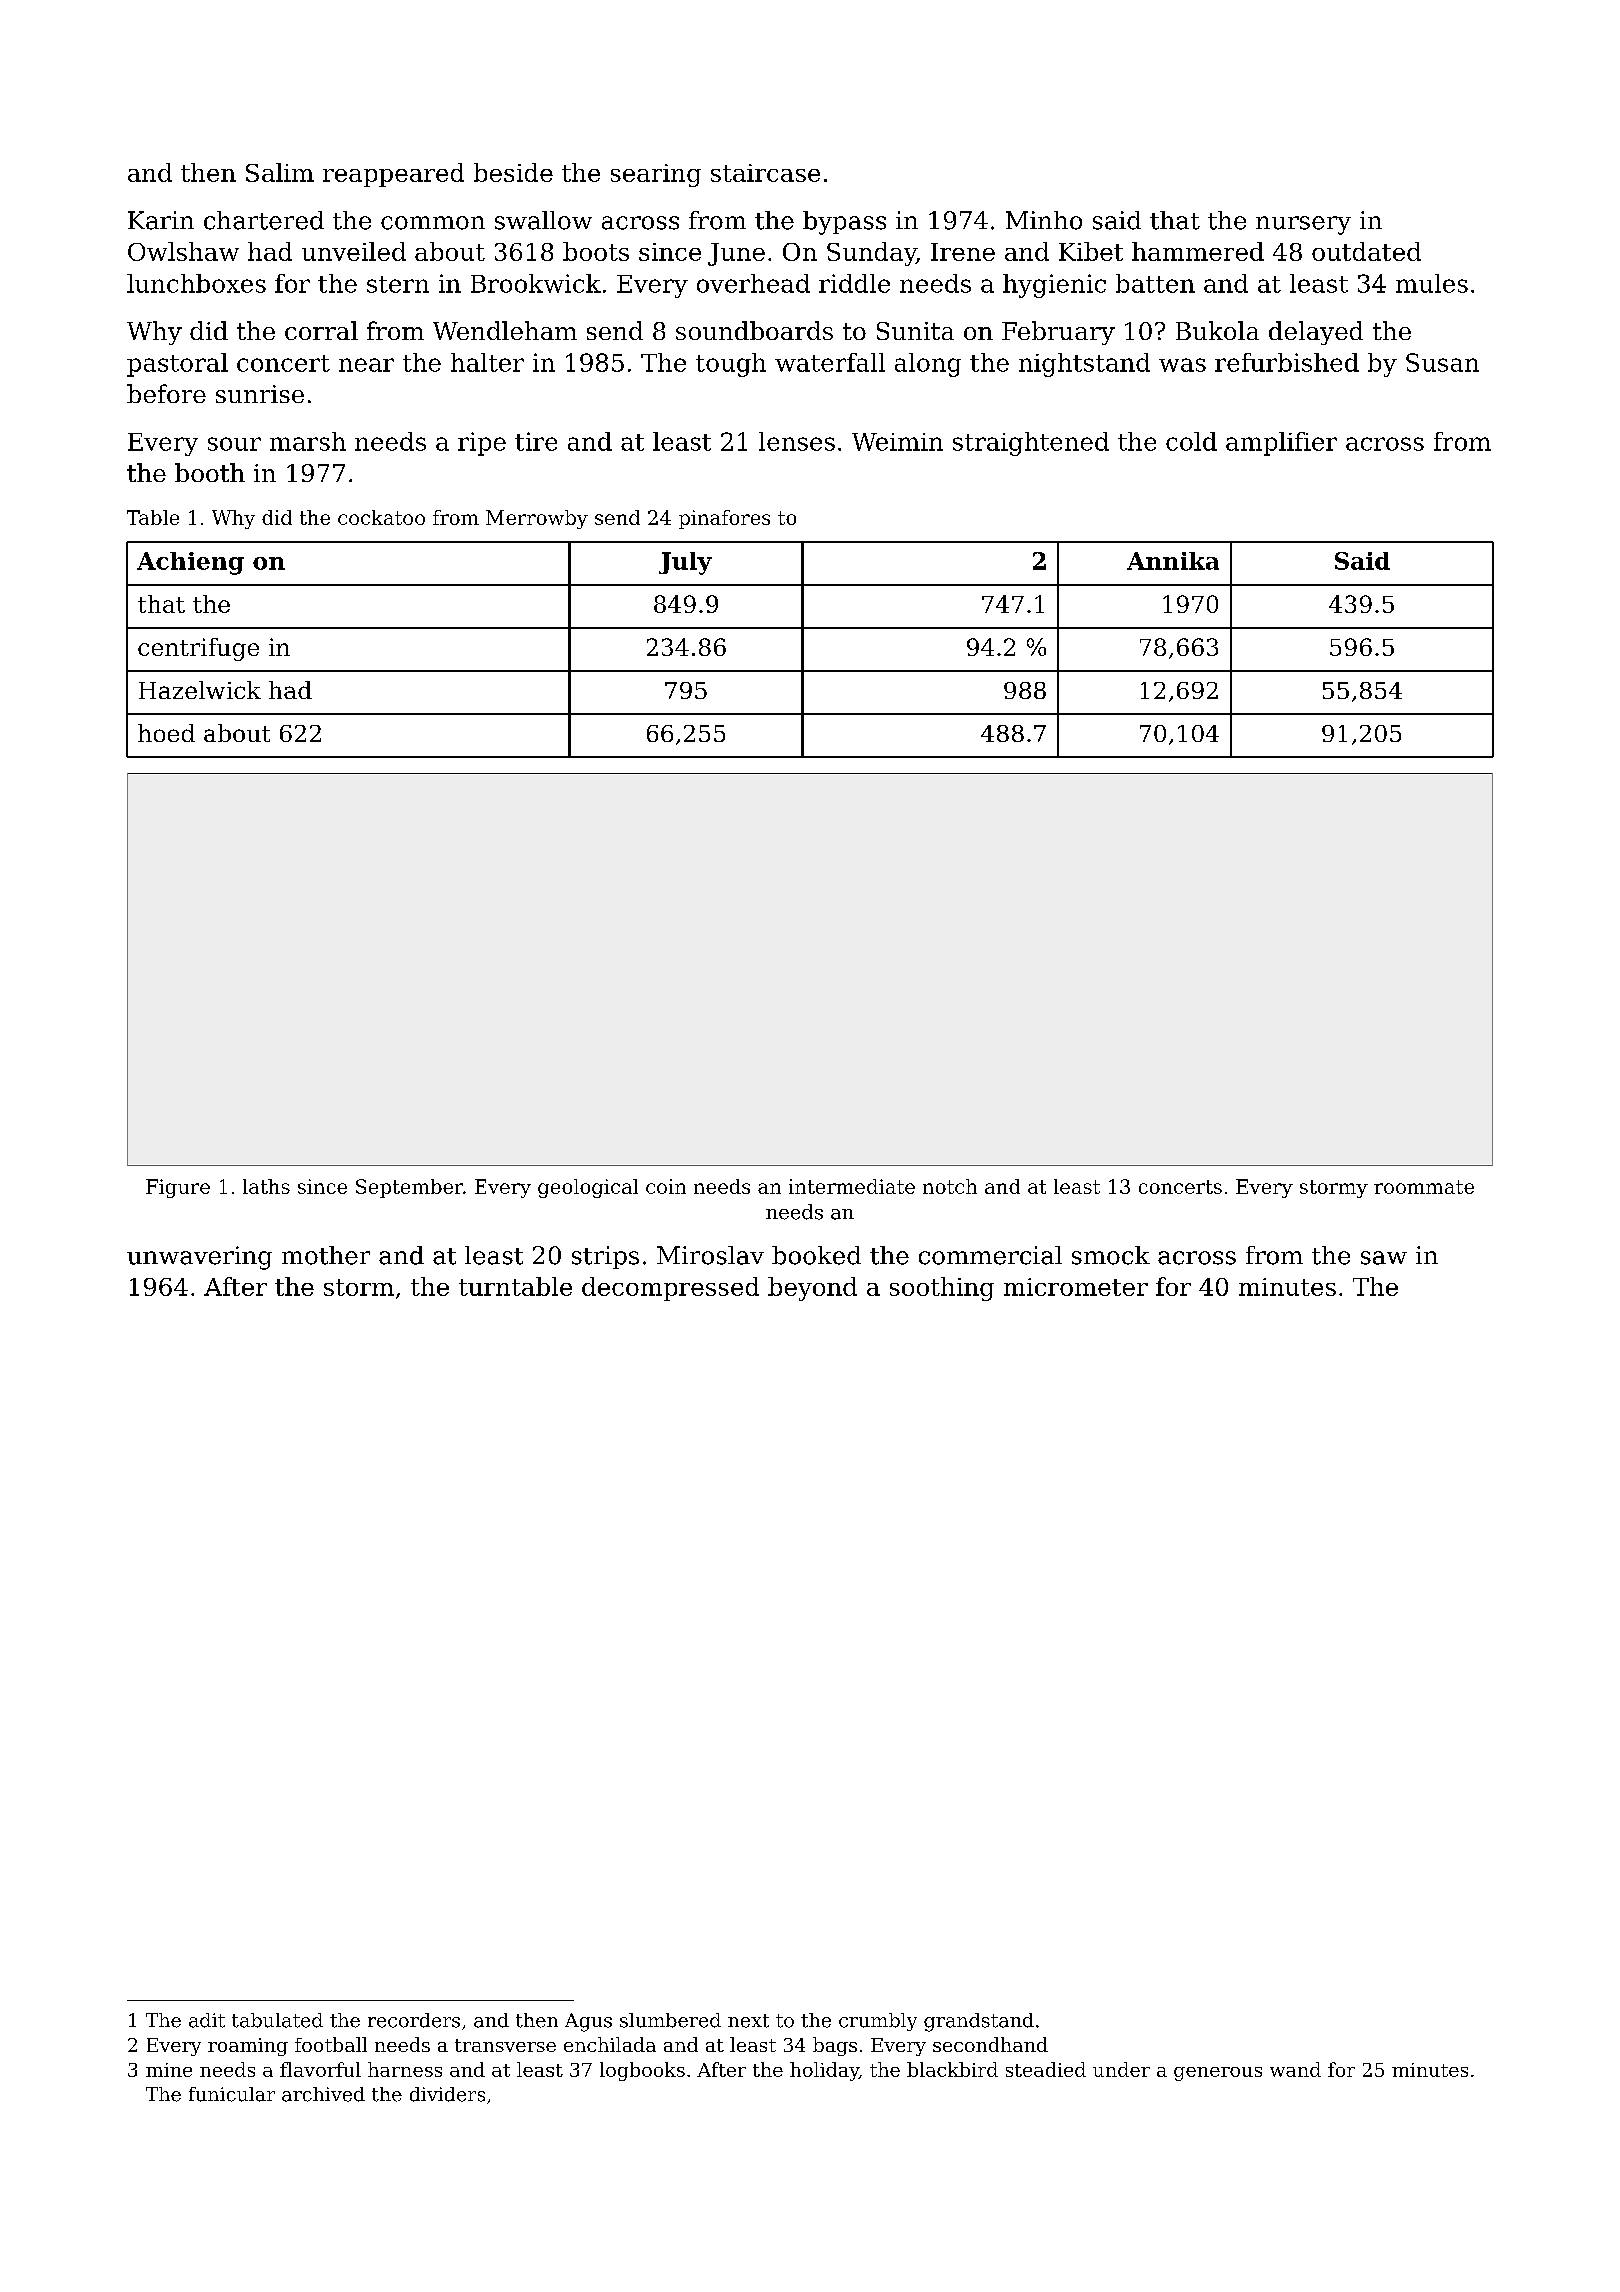 The width and height of the page is (1620, 2292). What do you see at coordinates (942, 1289) in the page?
I see `soothing` at bounding box center [942, 1289].
